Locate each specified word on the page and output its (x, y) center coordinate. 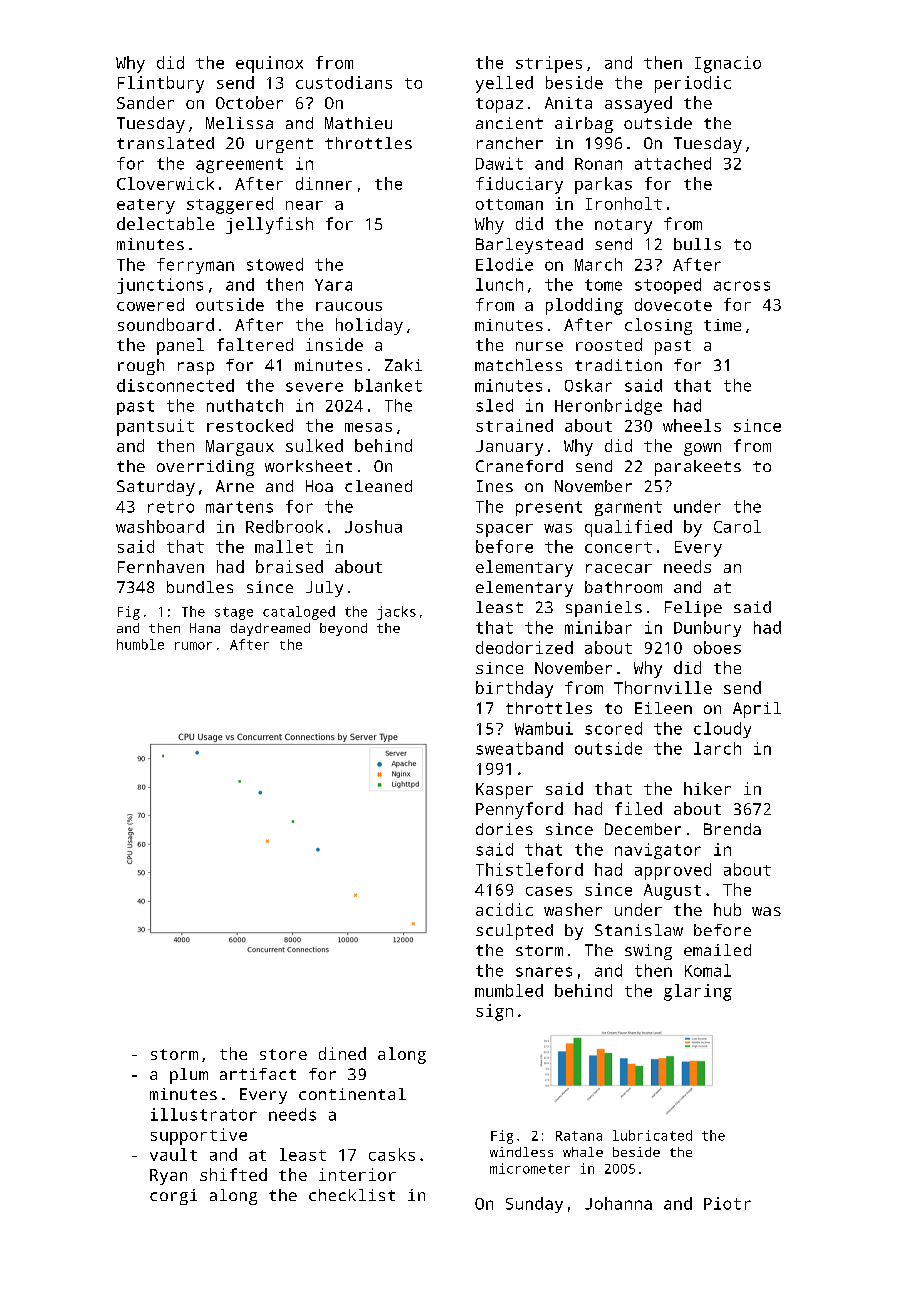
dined (342, 1053)
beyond (343, 629)
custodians (344, 82)
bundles (200, 587)
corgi (173, 1197)
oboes (717, 647)
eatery (146, 206)
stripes (549, 64)
